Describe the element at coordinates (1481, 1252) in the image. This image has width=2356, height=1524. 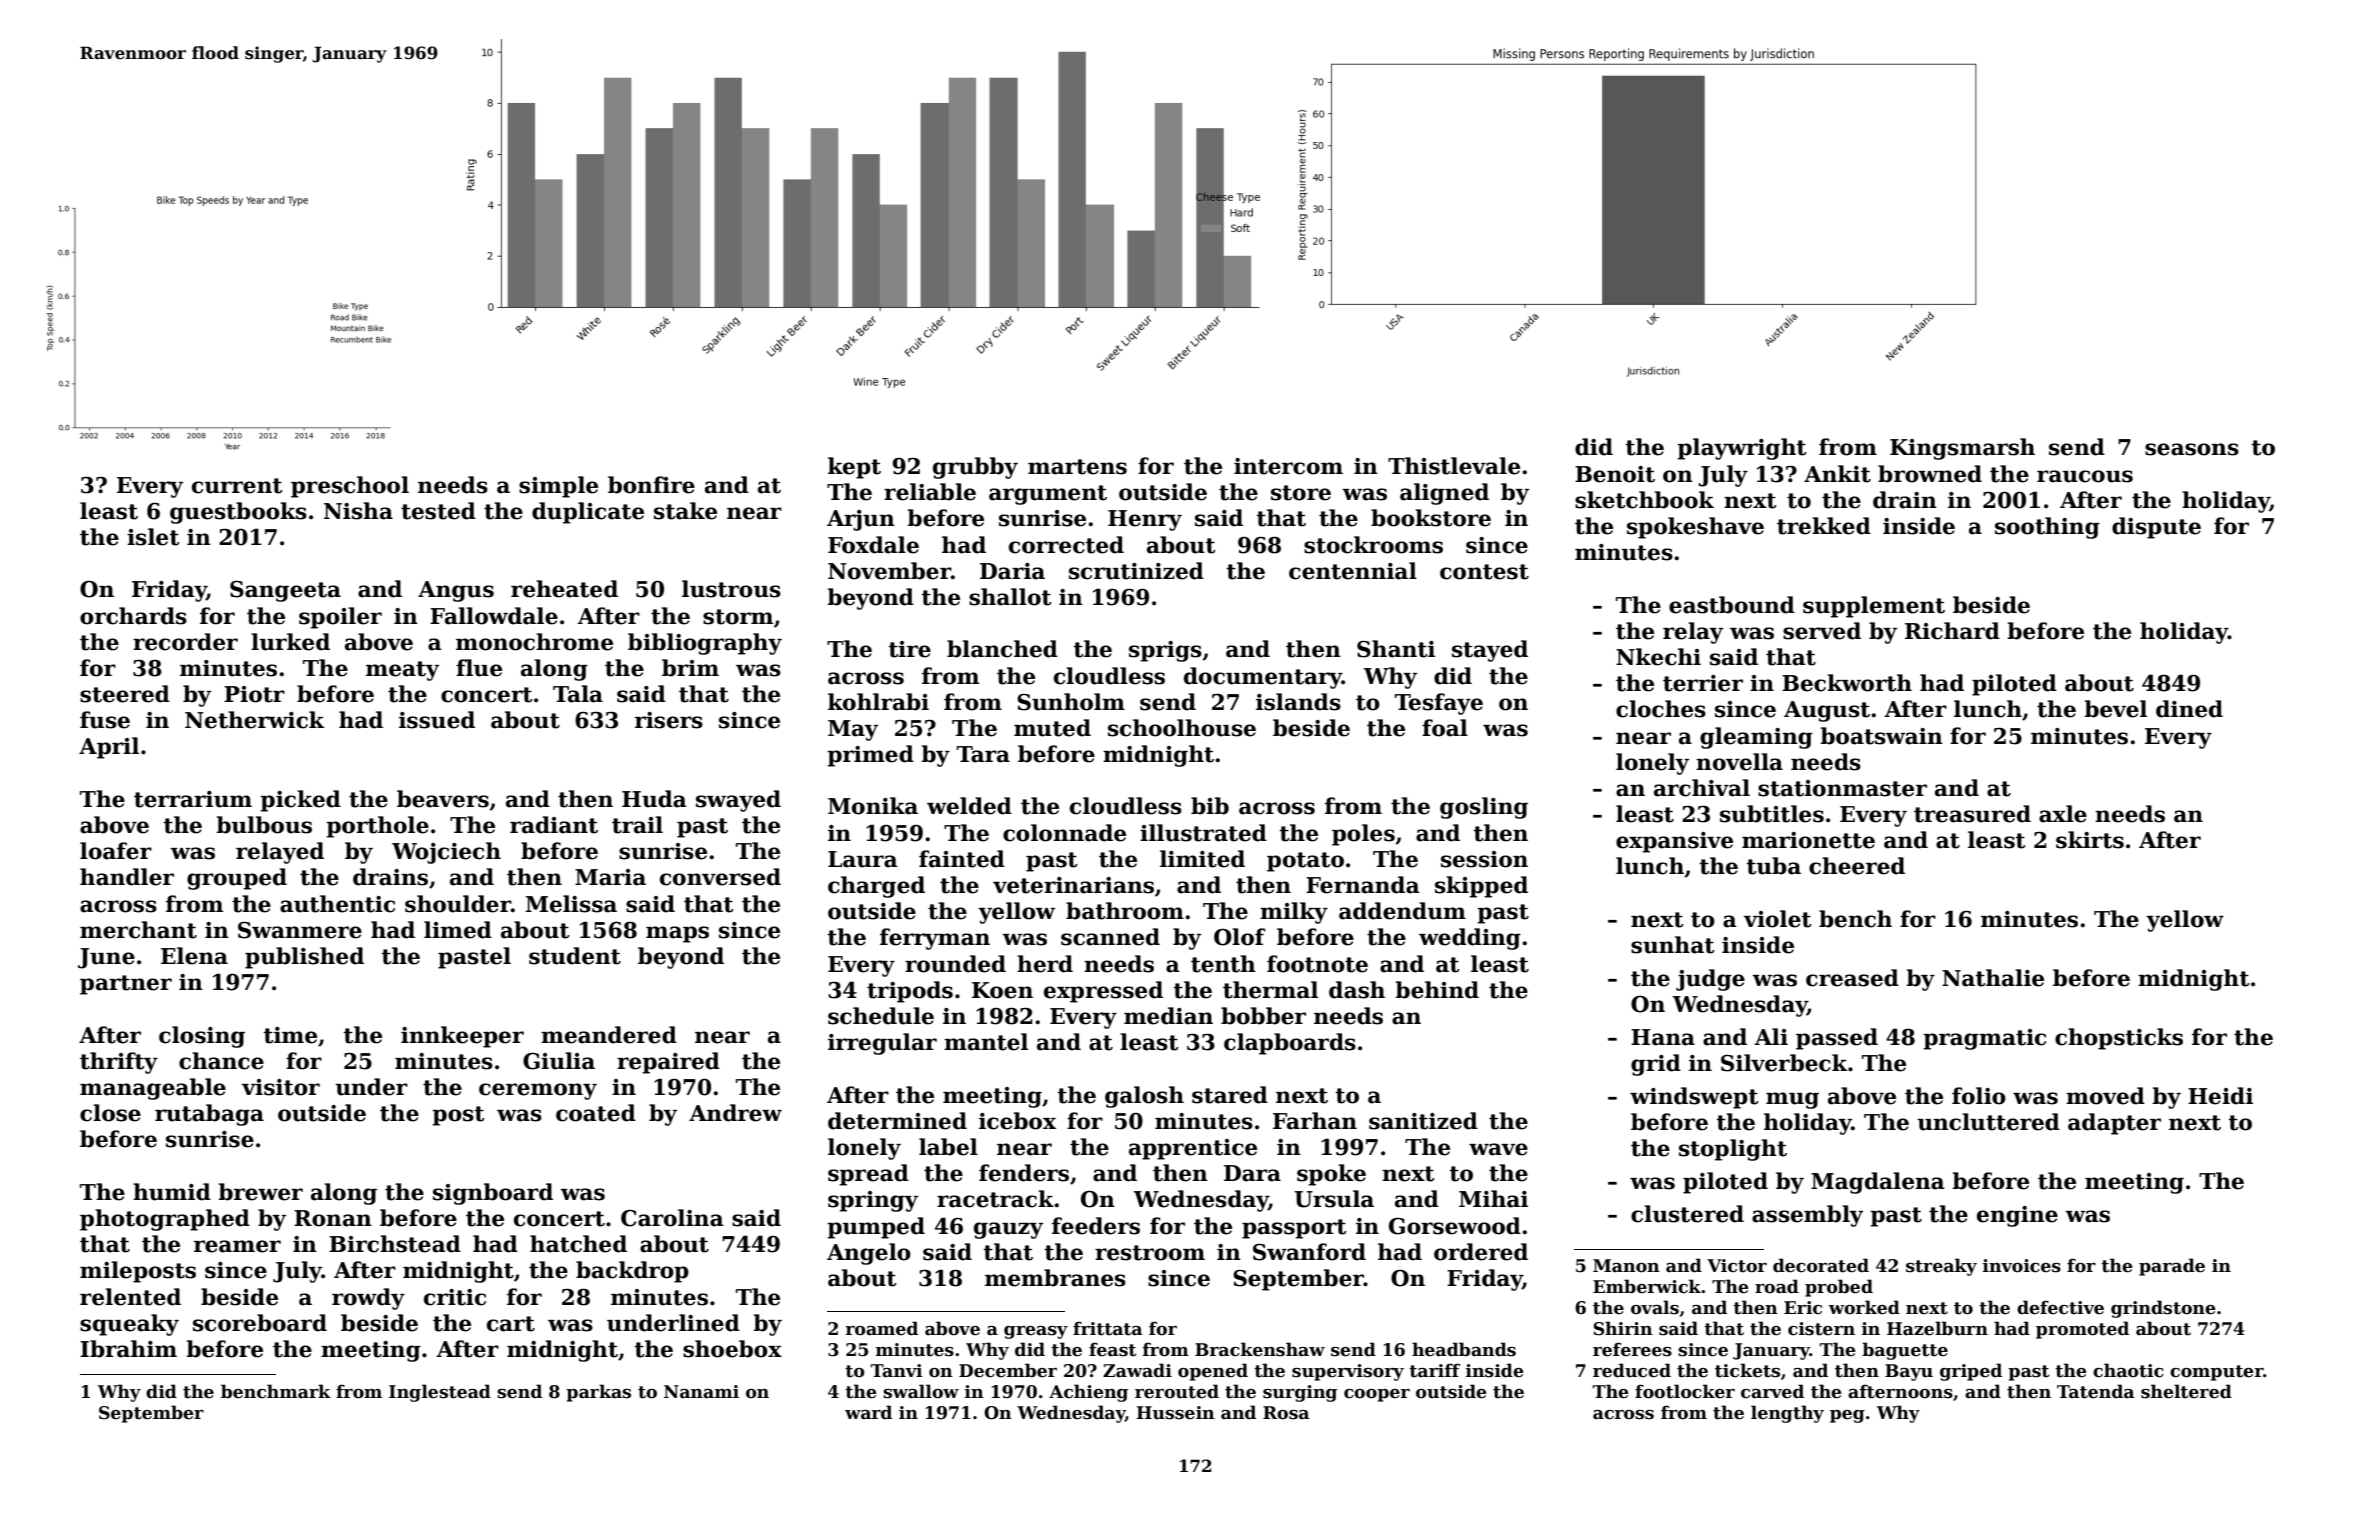
I see `ordered` at that location.
